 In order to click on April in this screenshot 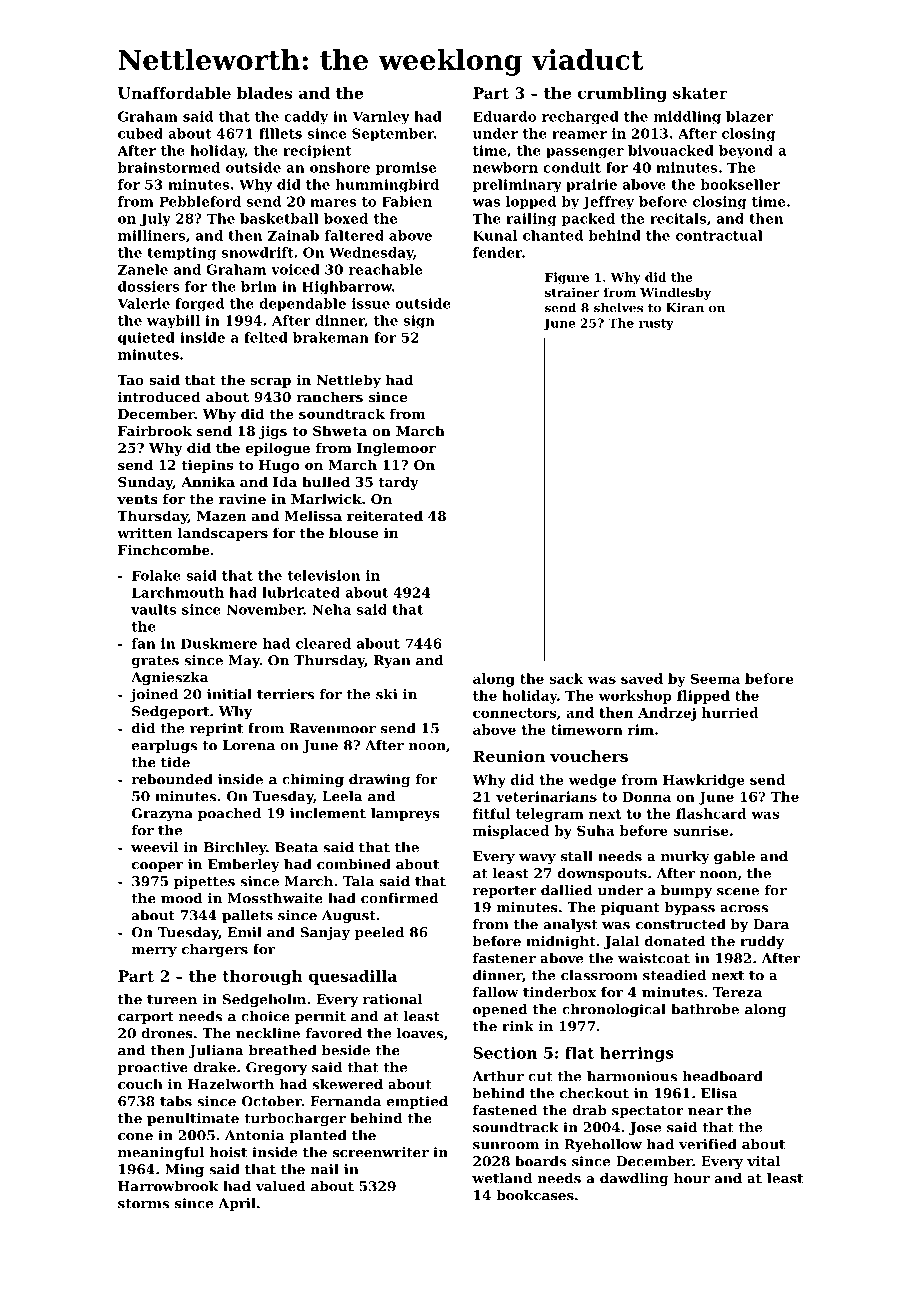, I will do `click(237, 1204)`.
